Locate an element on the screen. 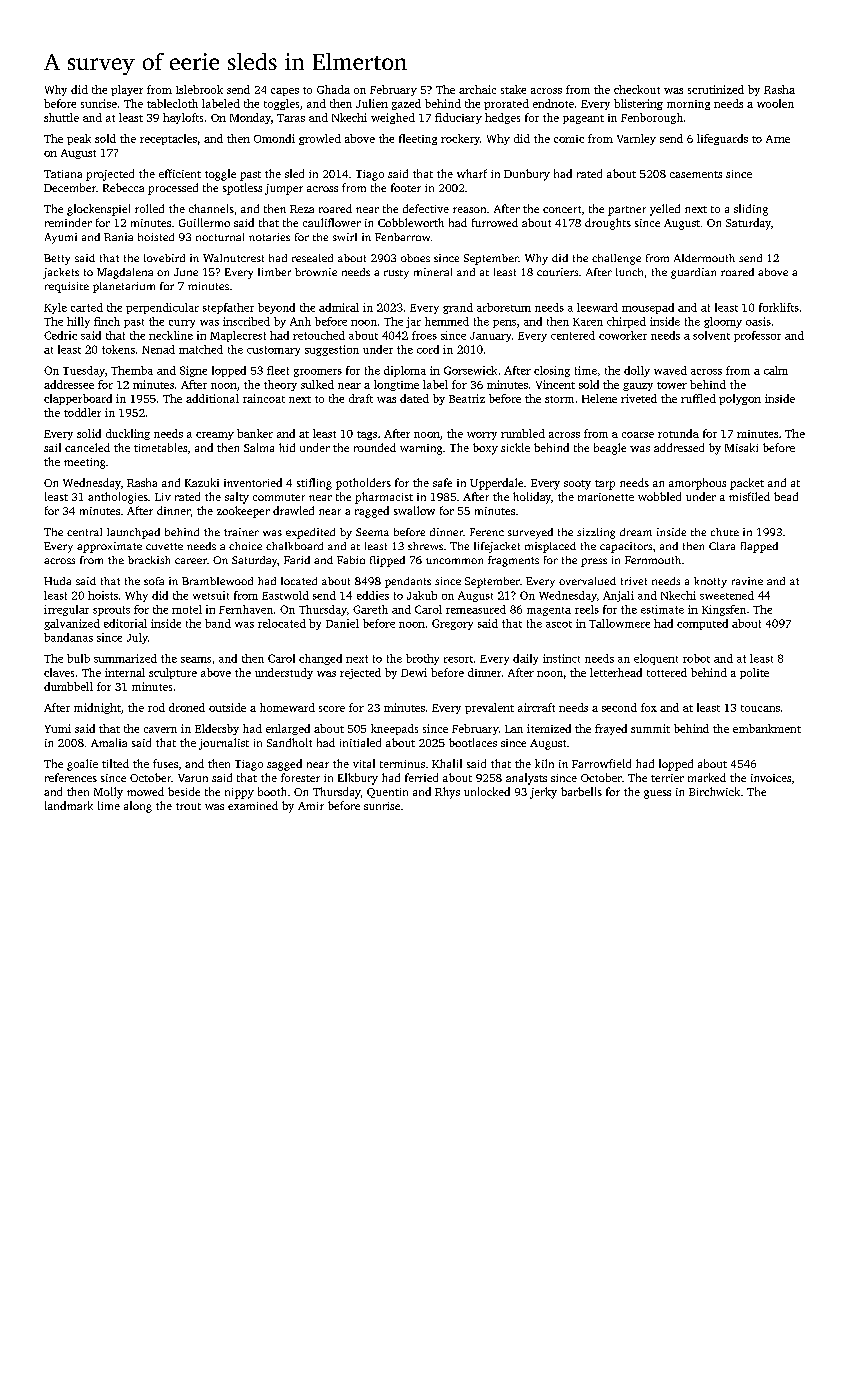 The height and width of the screenshot is (1400, 849). mowed is located at coordinates (145, 791).
